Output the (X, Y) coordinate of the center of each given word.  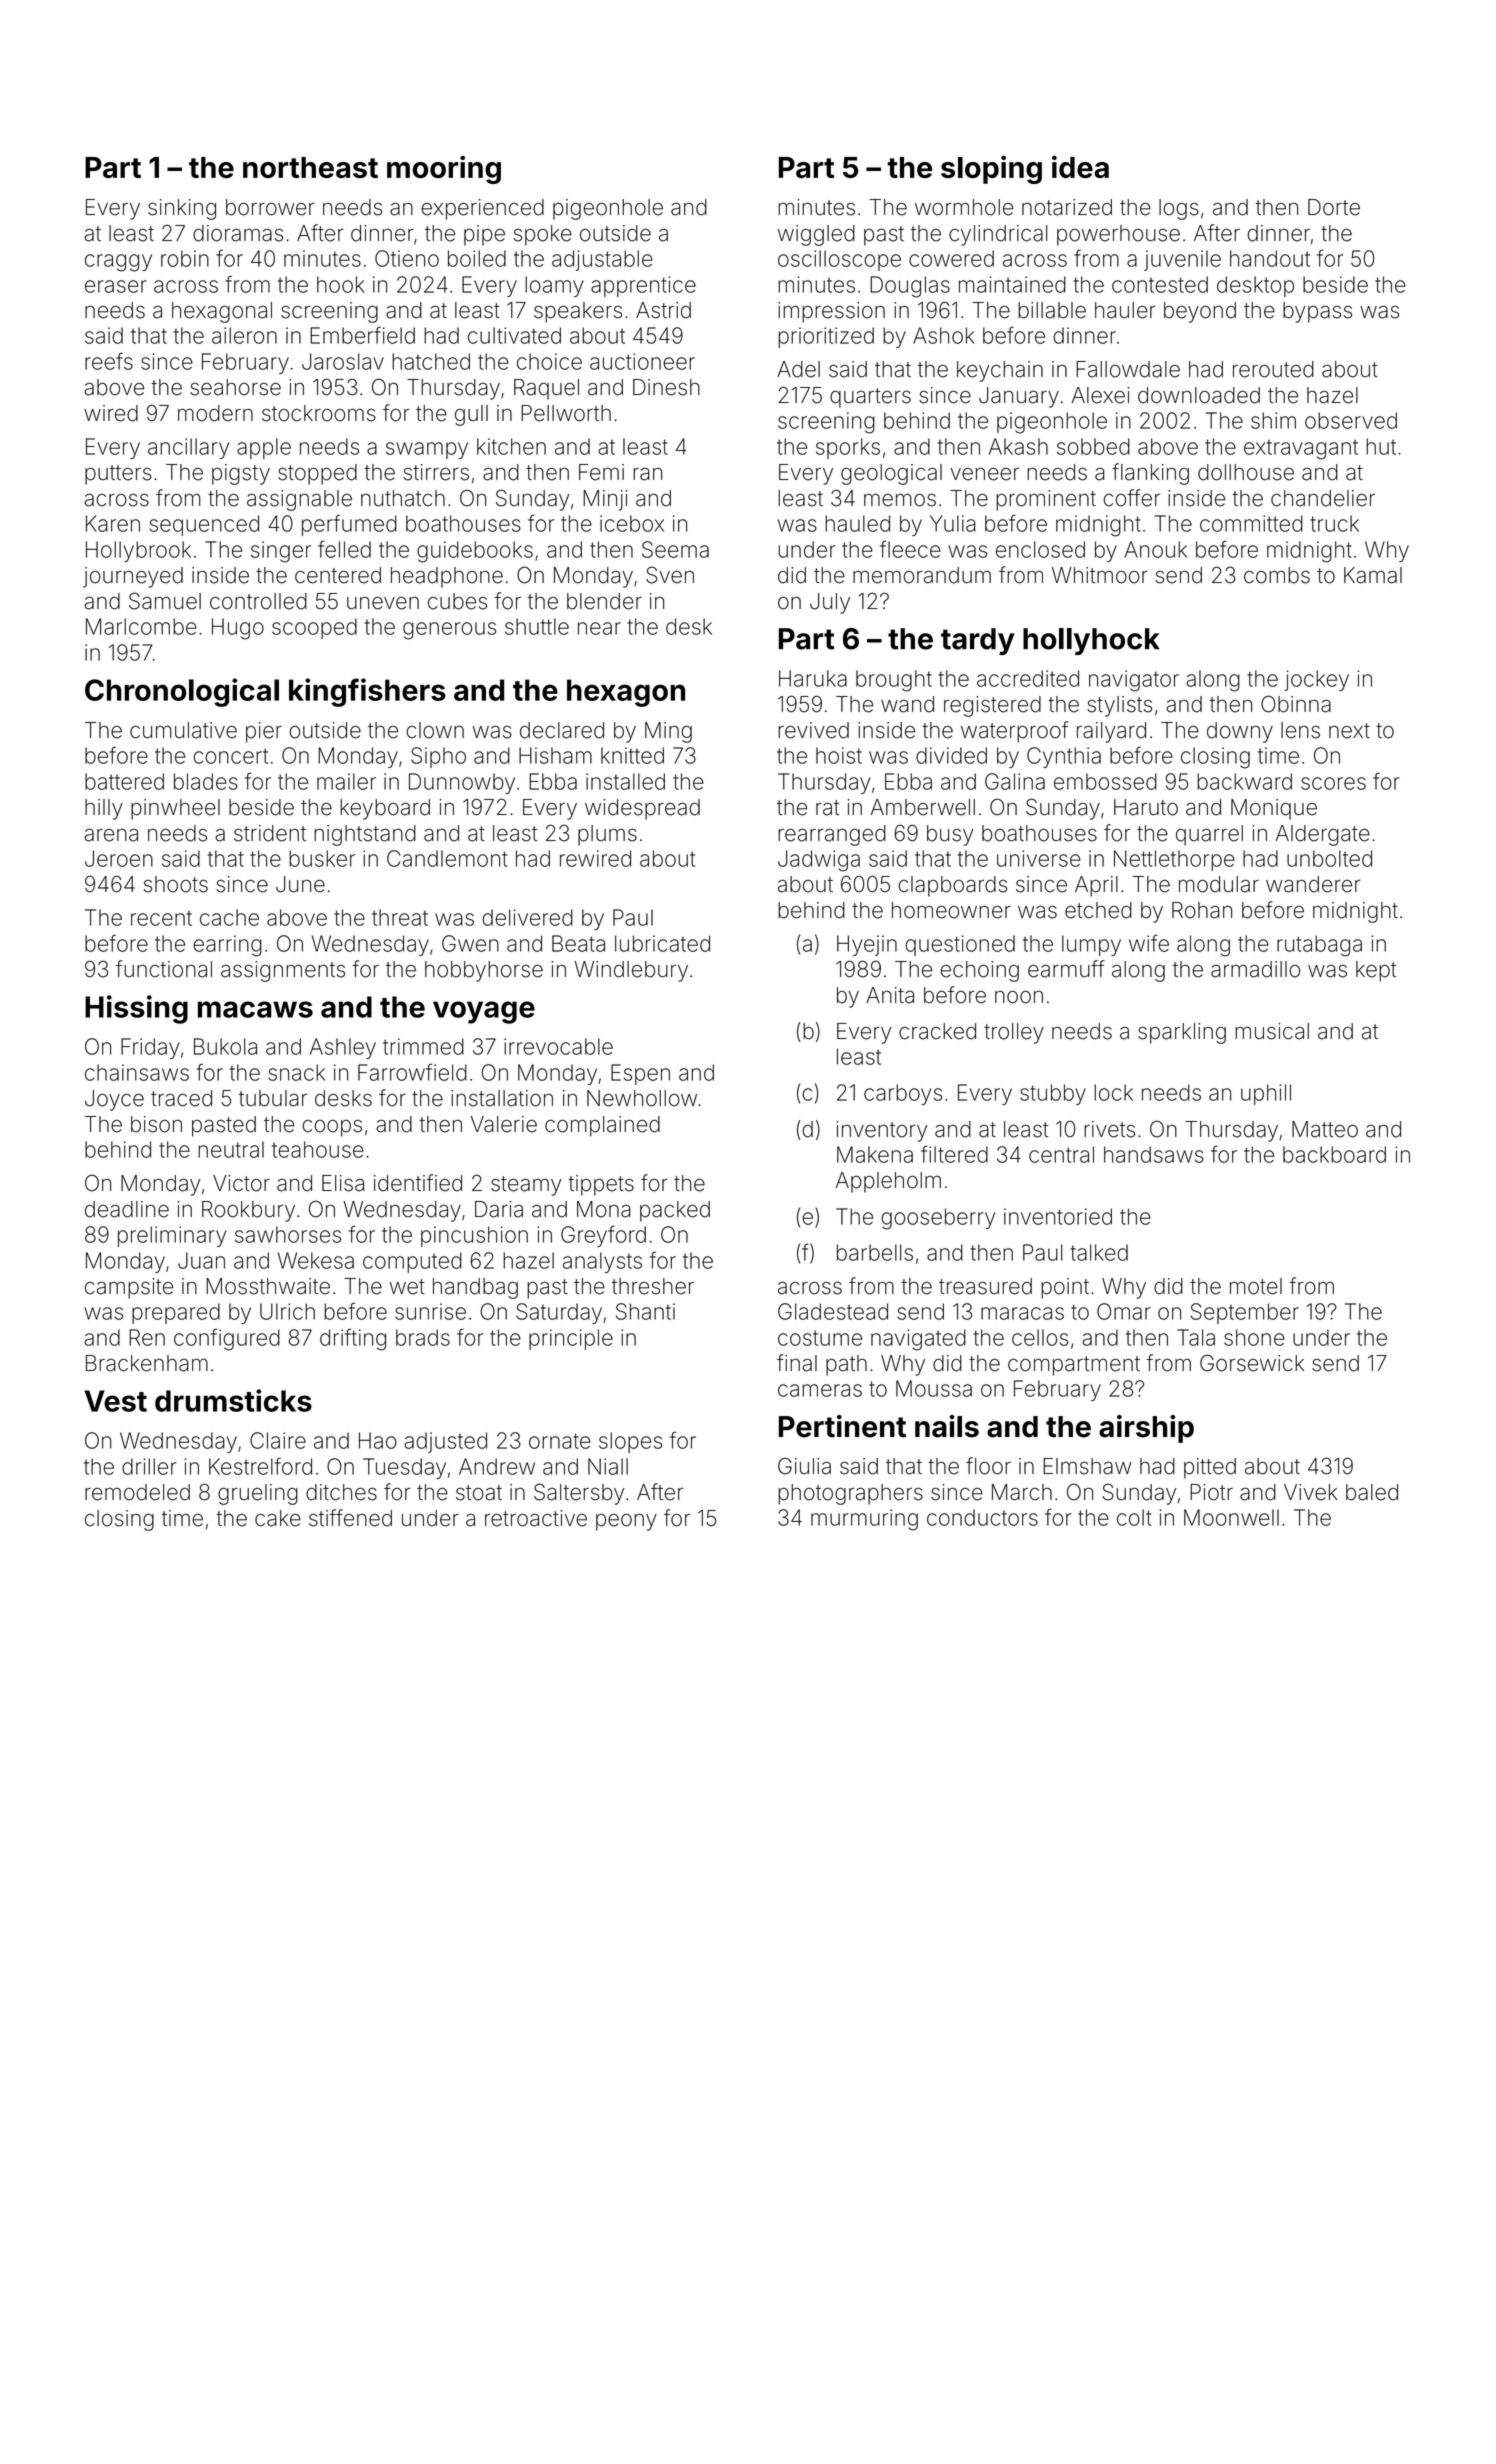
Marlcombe (141, 626)
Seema (675, 549)
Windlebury (631, 971)
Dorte (1334, 207)
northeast (310, 167)
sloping (991, 169)
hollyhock (1091, 641)
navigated (918, 1340)
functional (164, 969)
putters (118, 475)
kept (1376, 971)
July (830, 603)
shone (1254, 1337)
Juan (201, 1260)
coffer (1131, 498)
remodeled (137, 1492)
